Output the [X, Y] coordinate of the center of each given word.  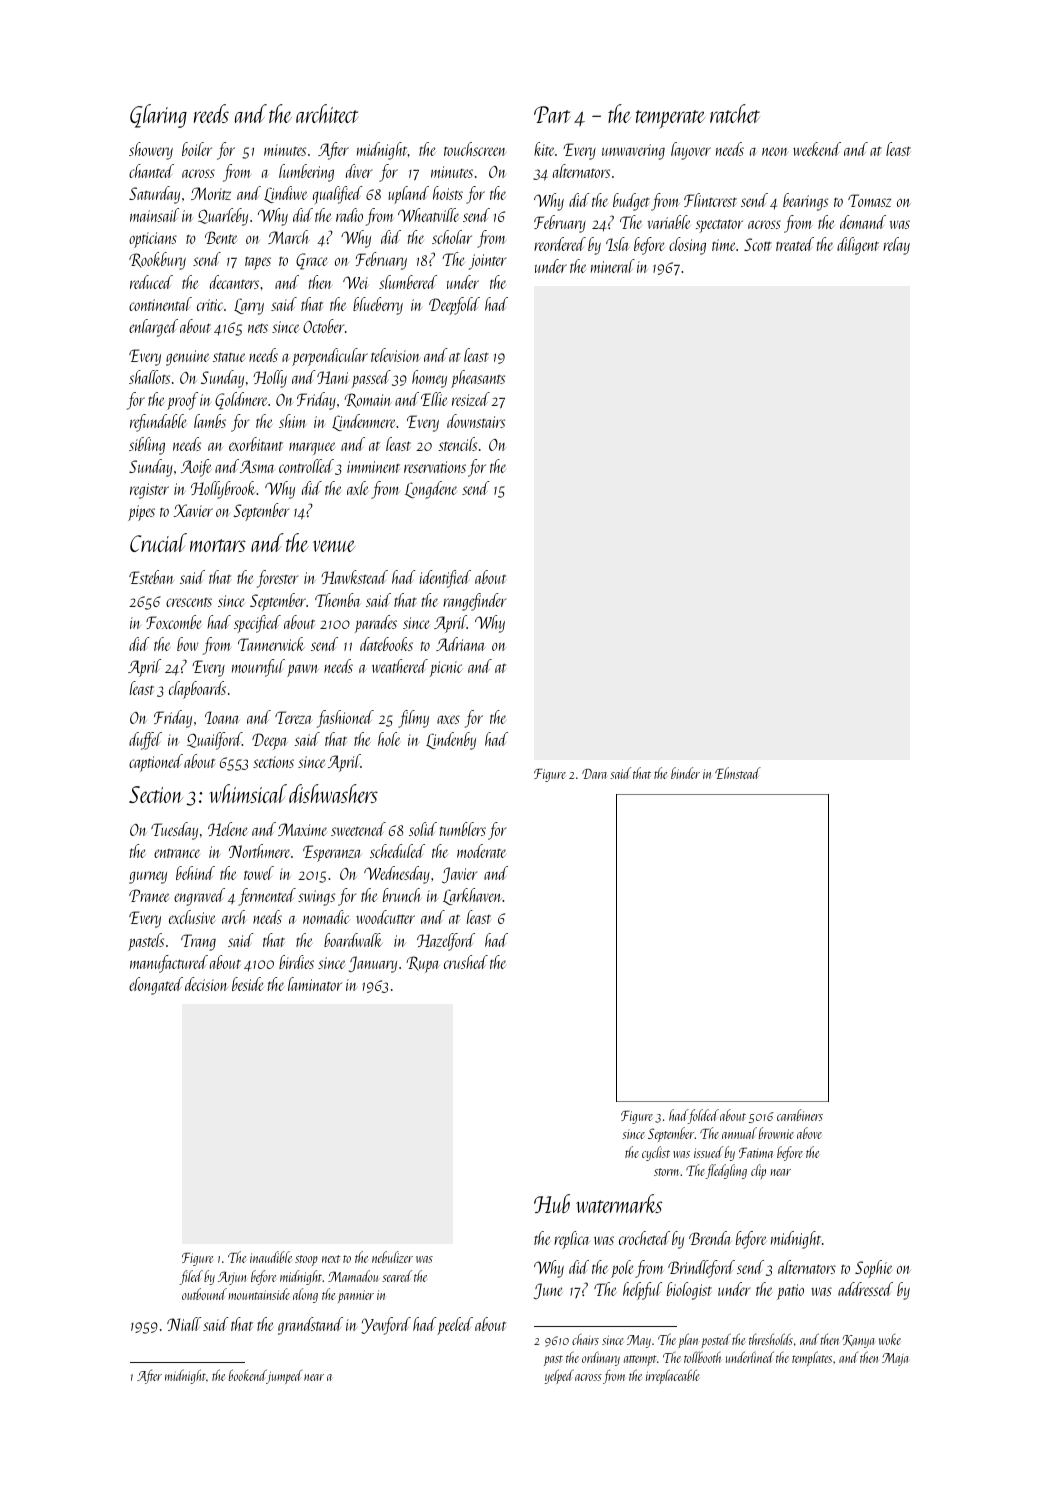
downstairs [476, 421]
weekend [817, 149]
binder [685, 773]
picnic [446, 669]
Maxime [302, 829]
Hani [332, 377]
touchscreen [475, 149]
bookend [247, 1376]
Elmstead [738, 773]
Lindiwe [285, 194]
